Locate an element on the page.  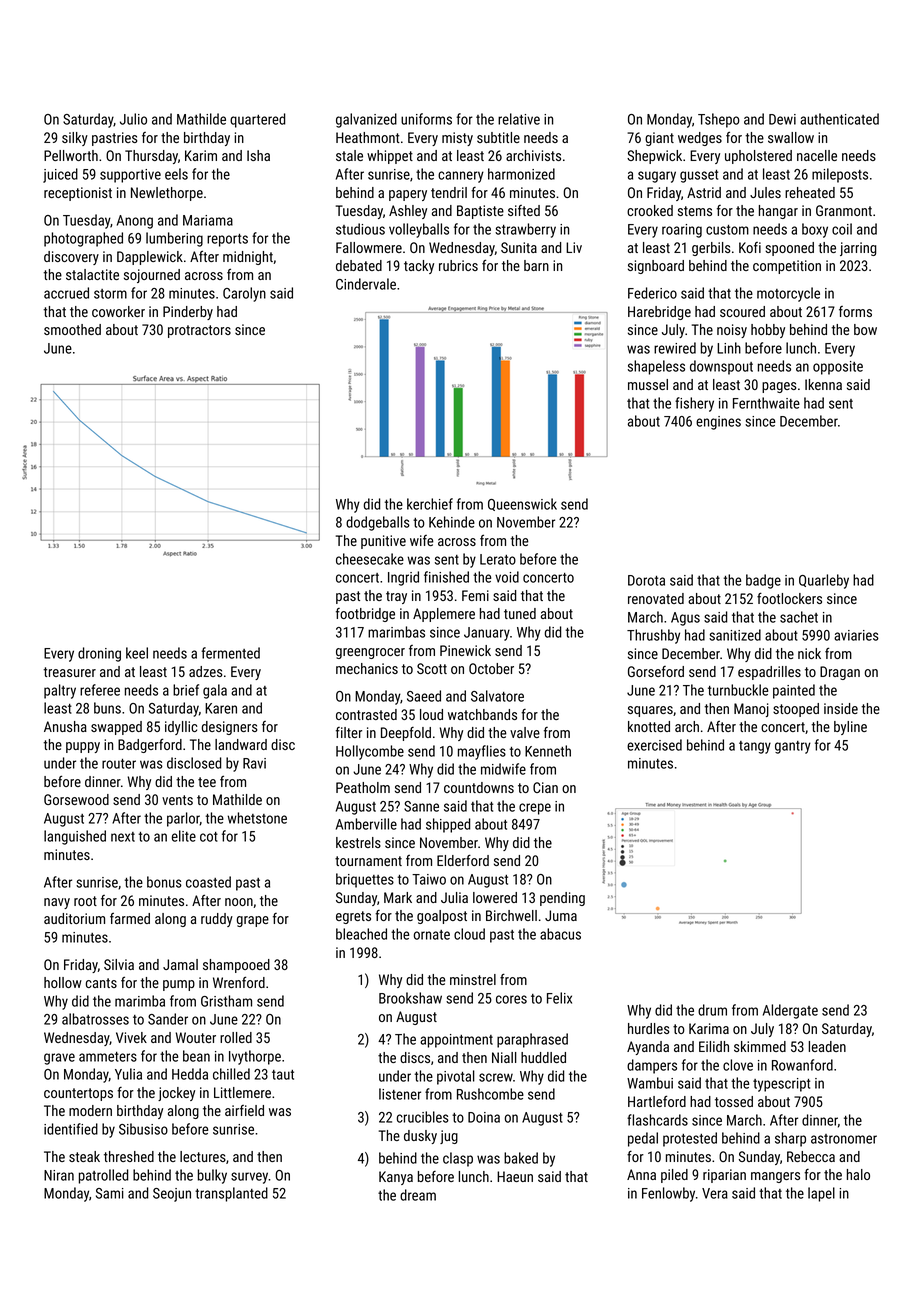
Wouter is located at coordinates (196, 1037).
